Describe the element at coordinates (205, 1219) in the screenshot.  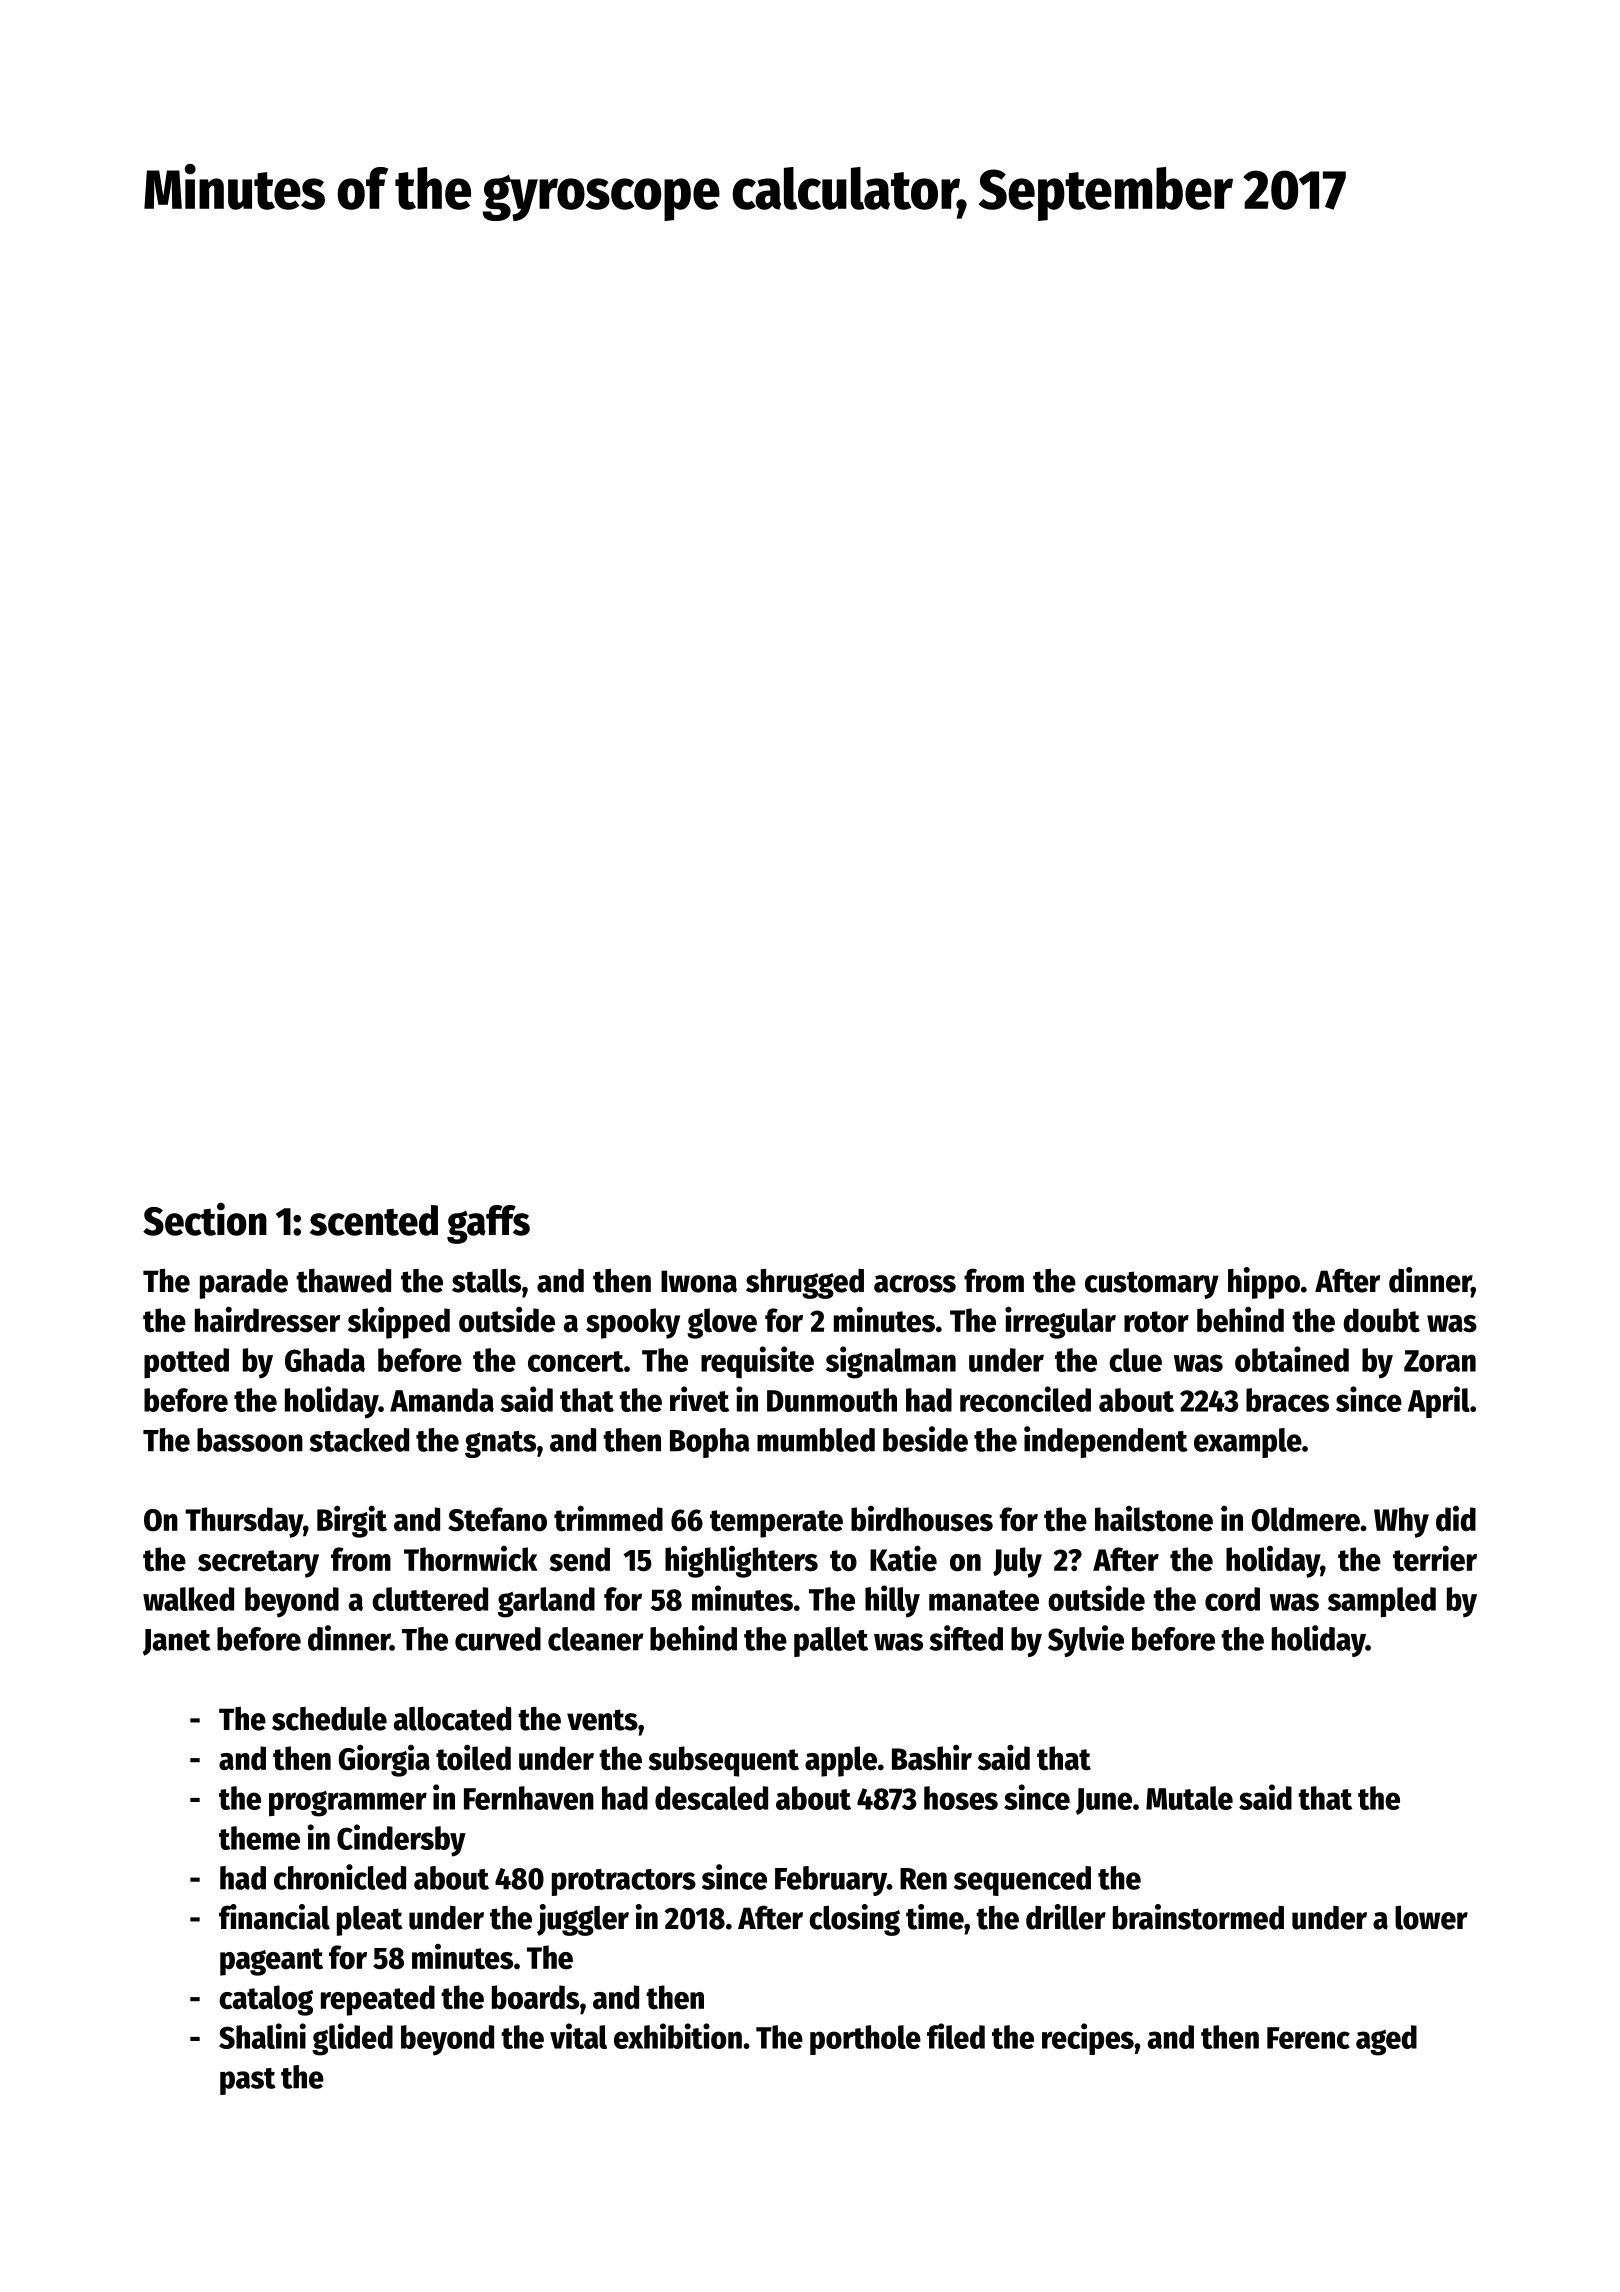
I see `Section` at that location.
